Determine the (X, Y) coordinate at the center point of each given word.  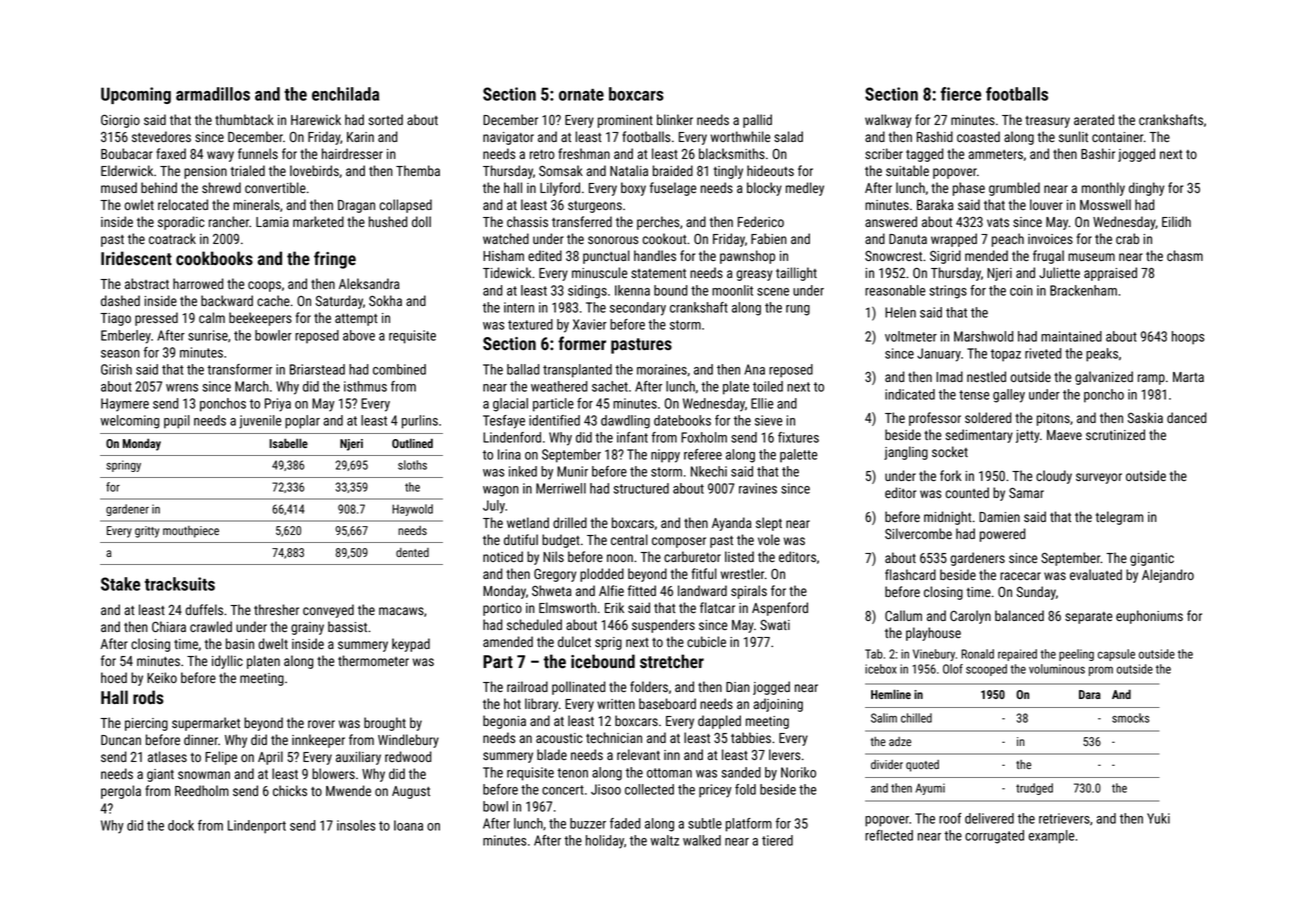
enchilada (345, 94)
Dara (1090, 694)
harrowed (198, 283)
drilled (570, 522)
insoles (356, 825)
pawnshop (747, 257)
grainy (307, 628)
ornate (581, 95)
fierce (961, 94)
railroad (527, 686)
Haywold (412, 510)
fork (950, 475)
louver (1046, 204)
